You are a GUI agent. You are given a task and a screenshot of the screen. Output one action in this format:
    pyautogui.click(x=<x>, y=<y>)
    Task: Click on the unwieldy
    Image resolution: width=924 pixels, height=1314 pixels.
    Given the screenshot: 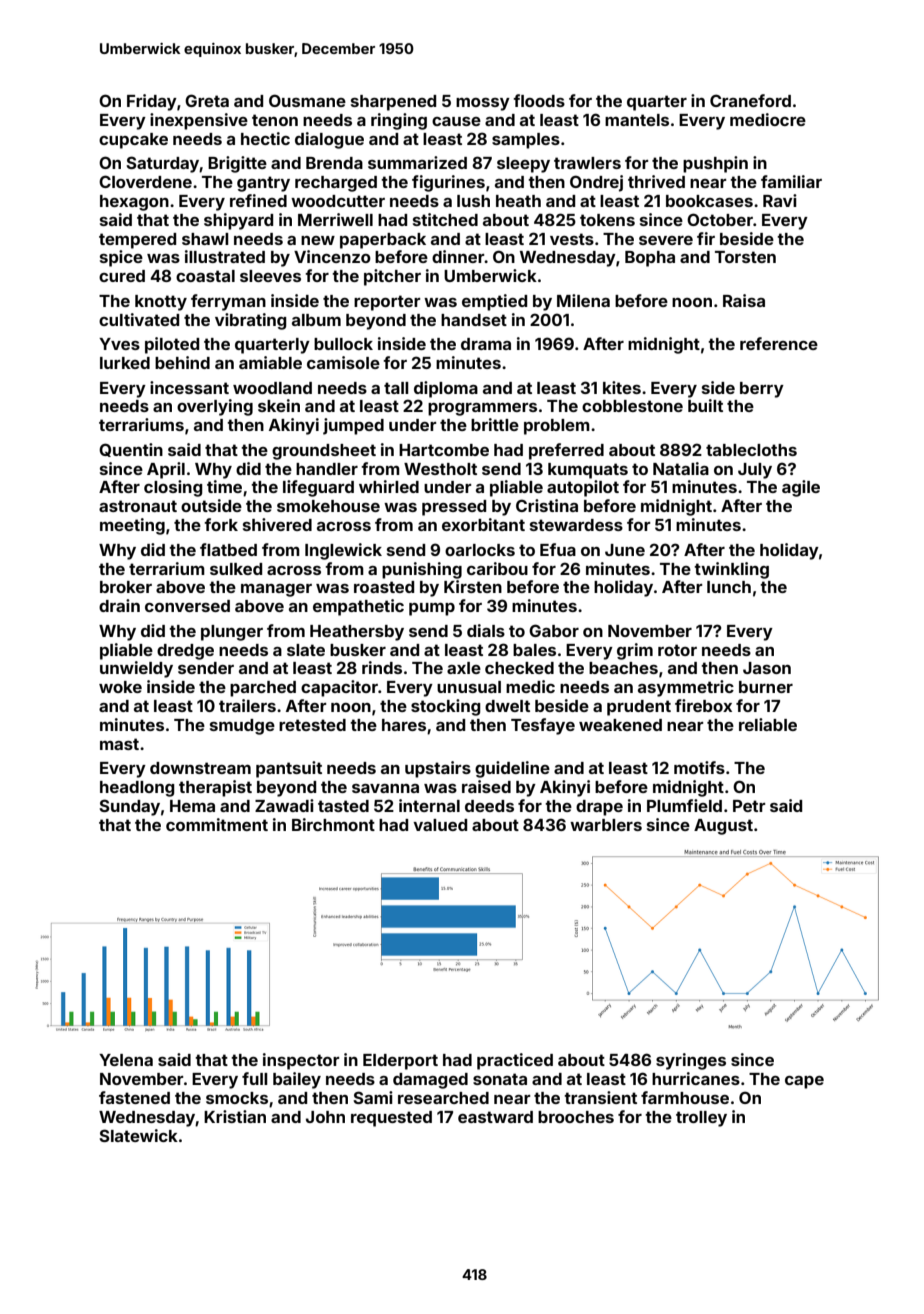 What is the action you would take?
    pyautogui.click(x=136, y=669)
